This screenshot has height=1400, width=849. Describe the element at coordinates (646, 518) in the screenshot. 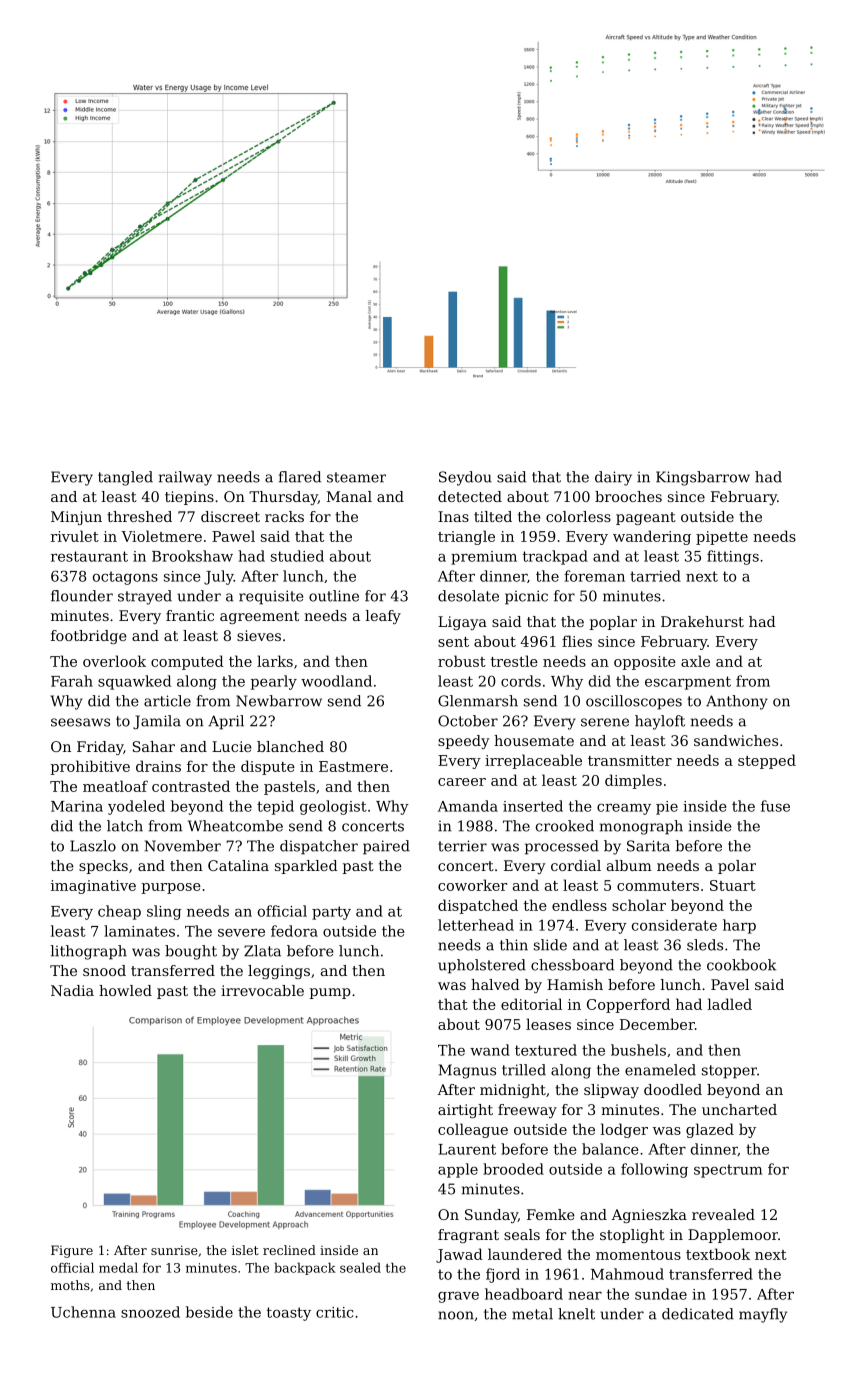

I see `pageant` at that location.
